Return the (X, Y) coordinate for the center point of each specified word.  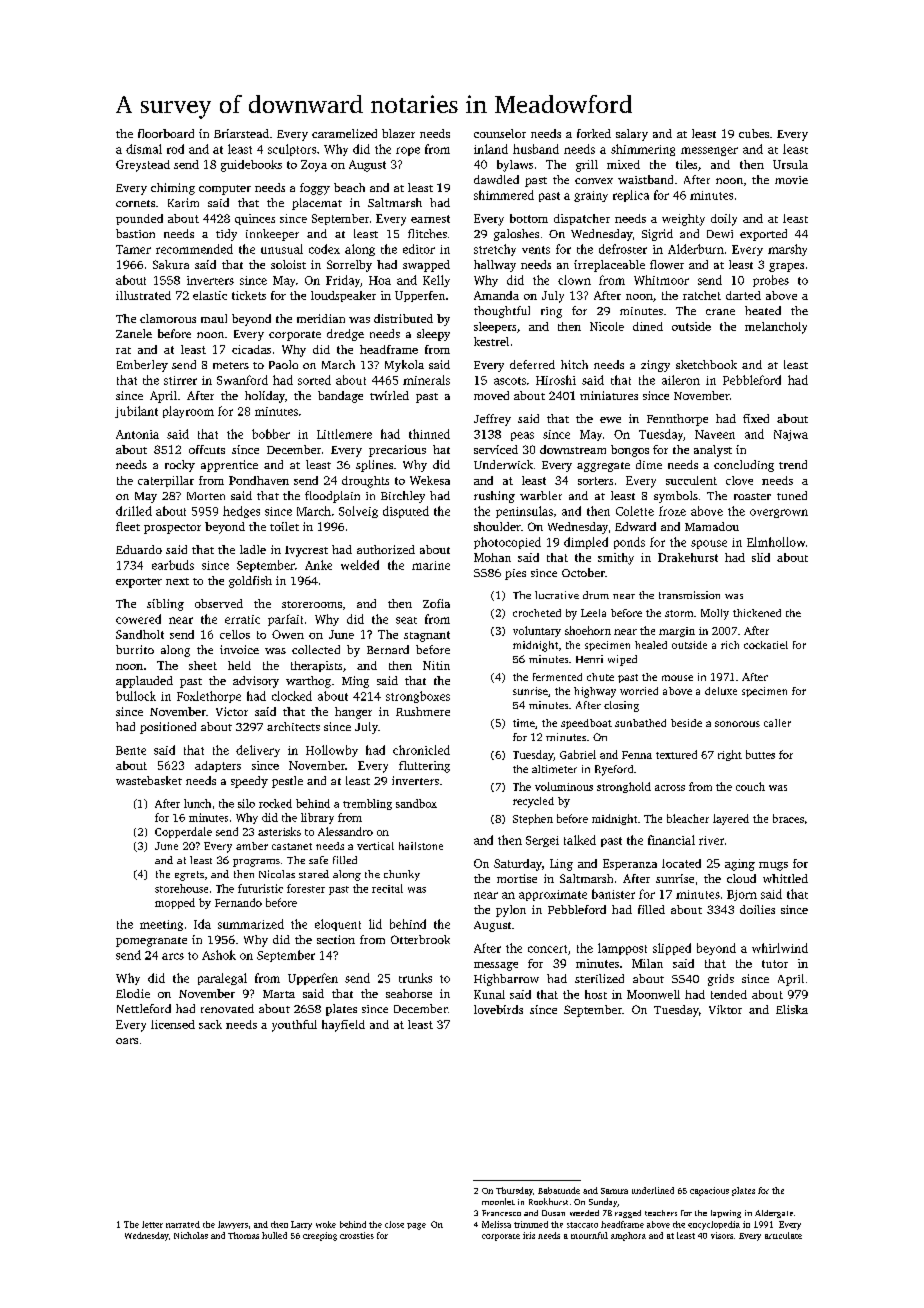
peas (522, 436)
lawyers (233, 1225)
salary (632, 135)
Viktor (725, 1009)
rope (408, 151)
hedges (241, 512)
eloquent (338, 925)
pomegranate (151, 942)
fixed (756, 418)
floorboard (166, 133)
